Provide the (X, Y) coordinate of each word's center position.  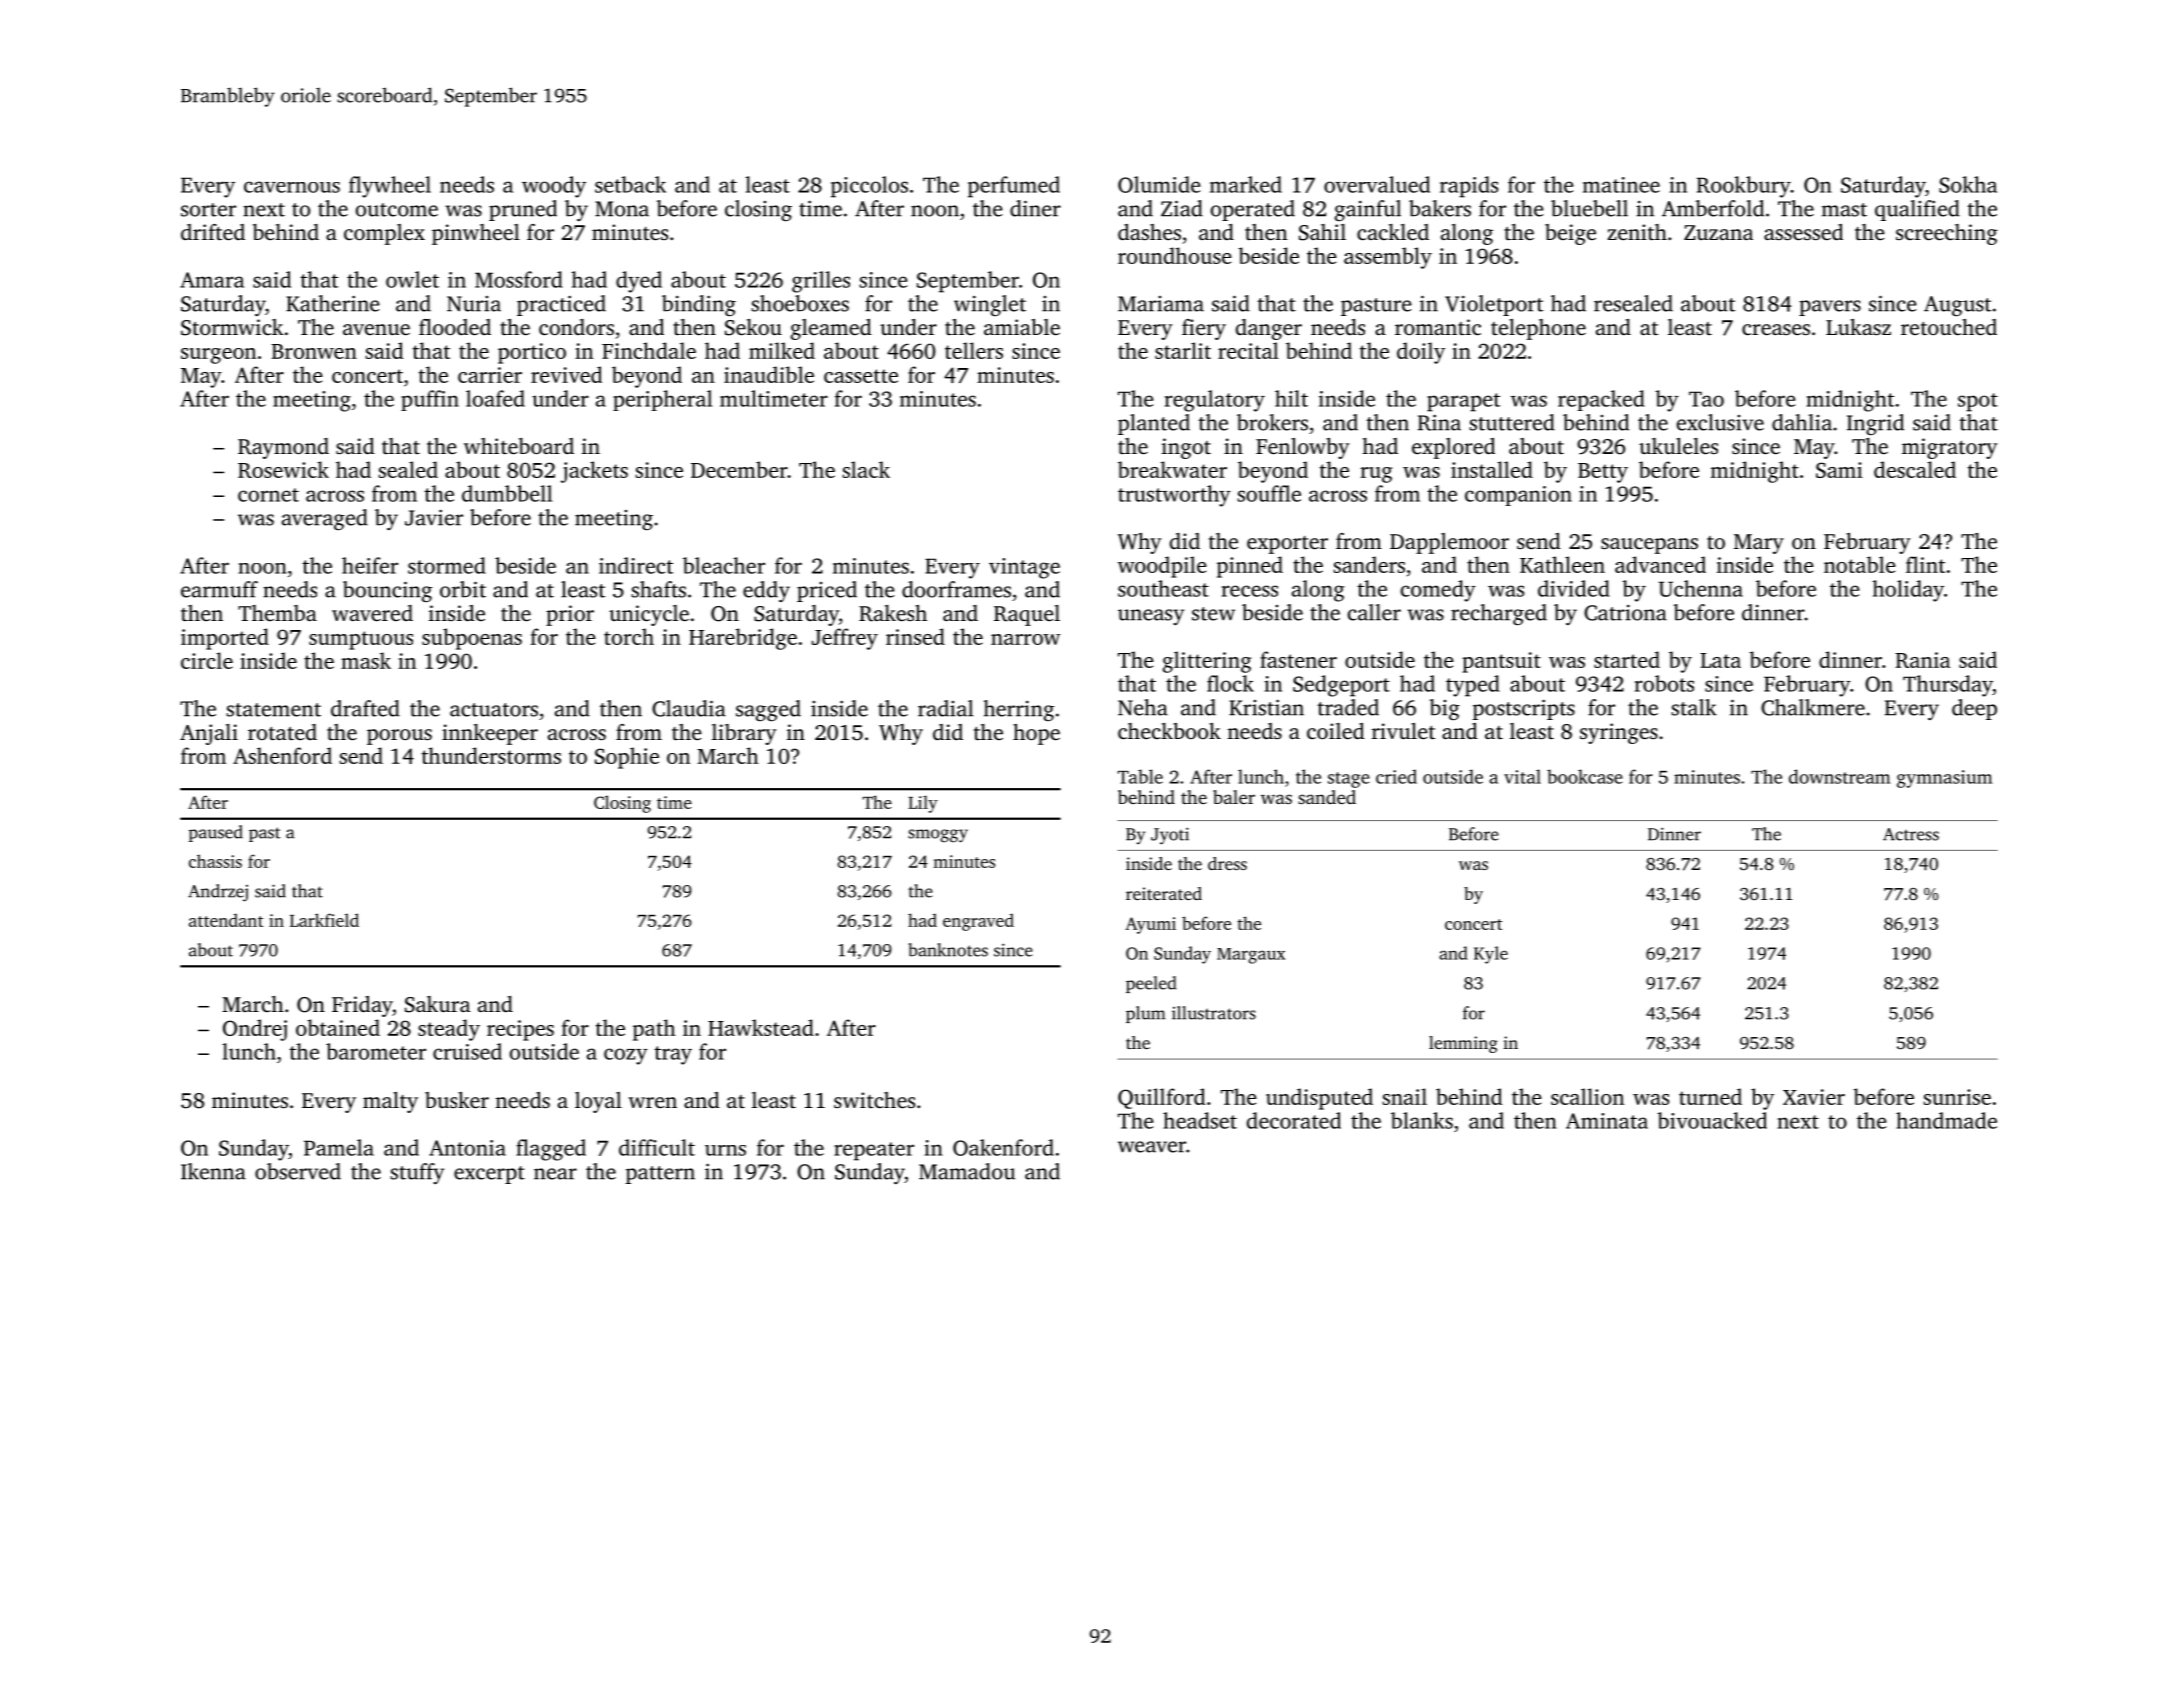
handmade (1946, 1120)
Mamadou (967, 1171)
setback (630, 184)
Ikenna (213, 1171)
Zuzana (1718, 232)
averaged (325, 519)
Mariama (1161, 304)
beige (1570, 234)
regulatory (1215, 401)
